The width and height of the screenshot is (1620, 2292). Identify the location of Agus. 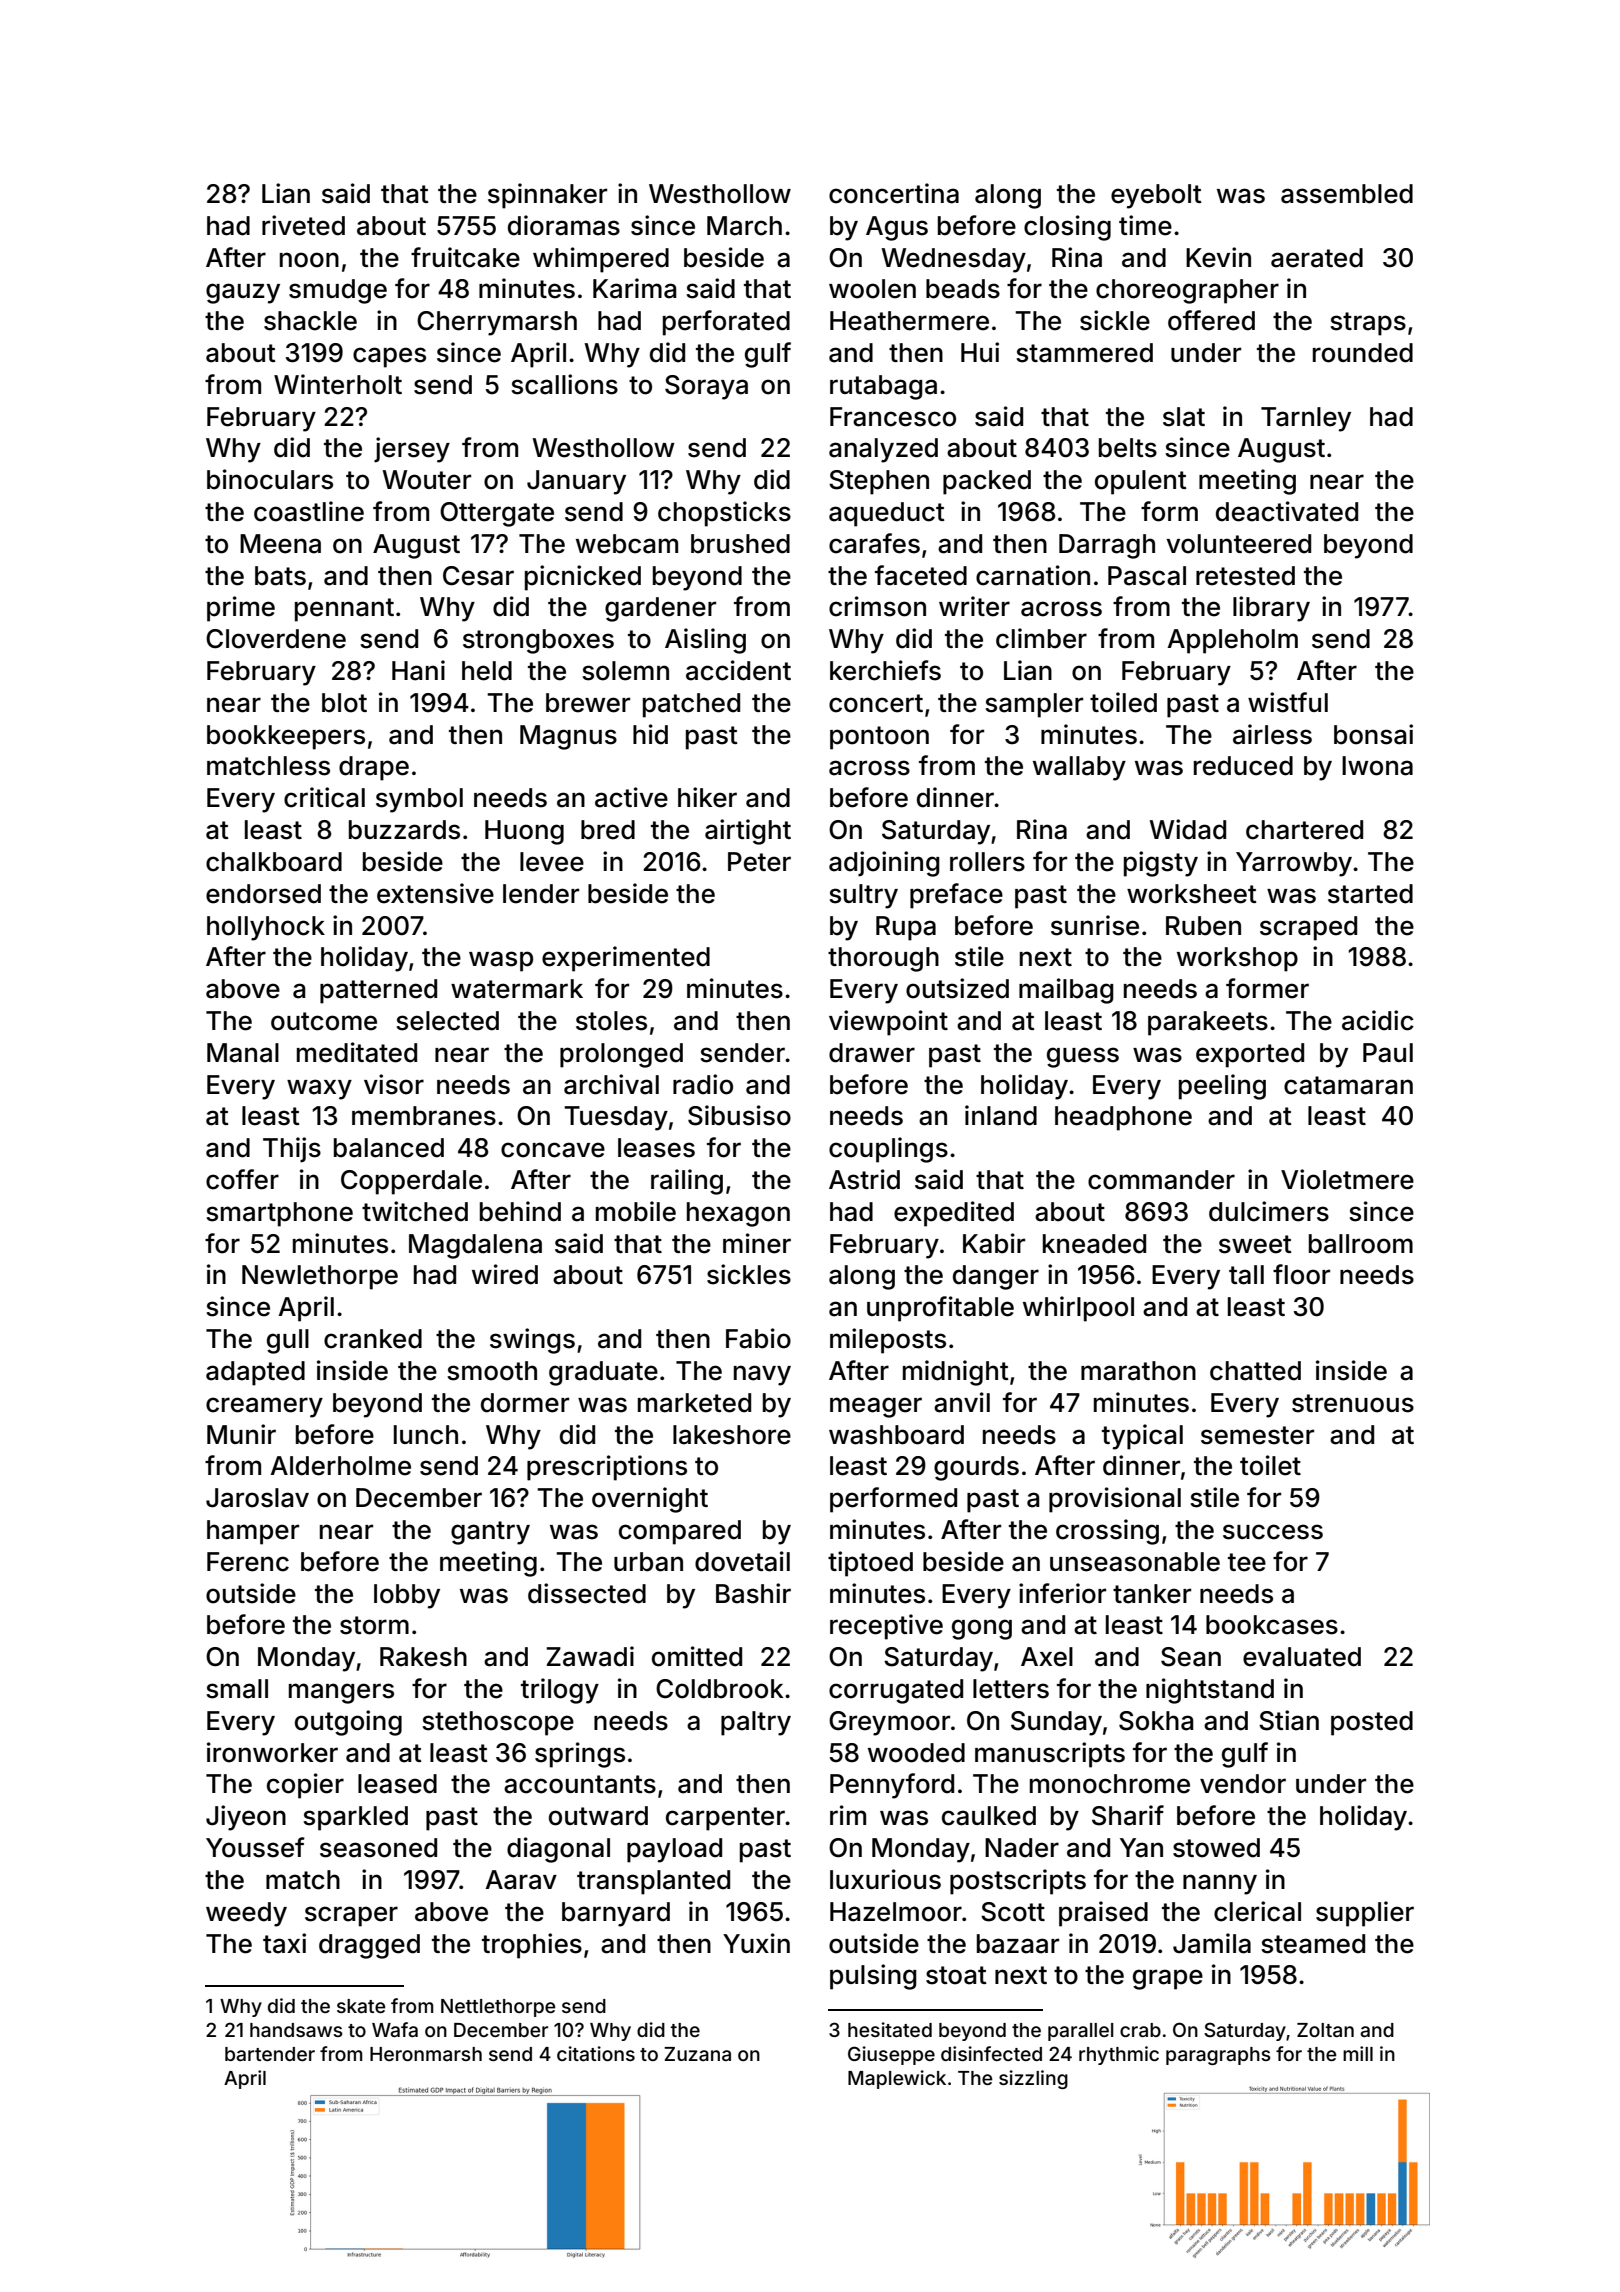
(897, 228).
